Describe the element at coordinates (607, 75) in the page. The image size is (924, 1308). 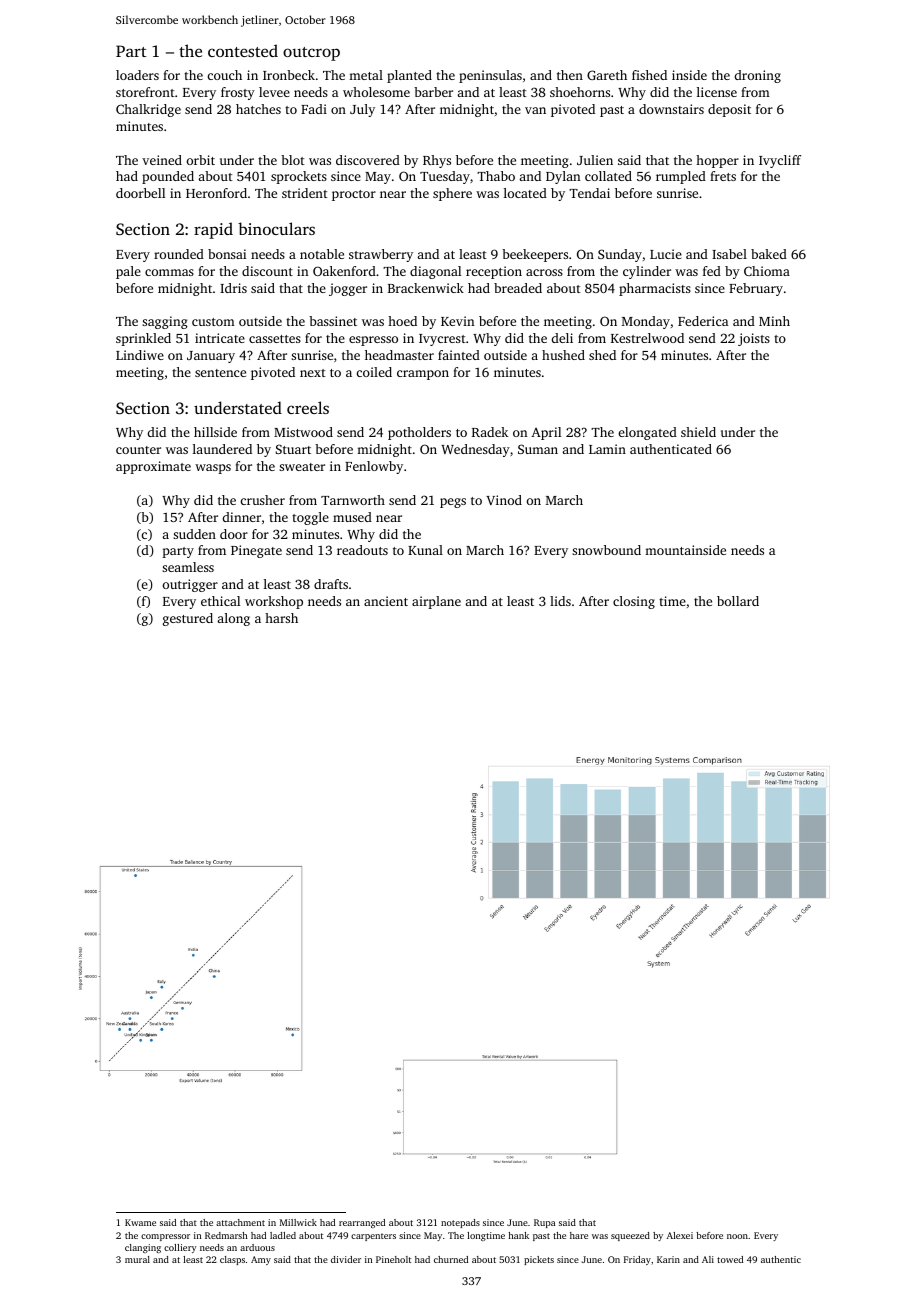
I see `Gareth` at that location.
